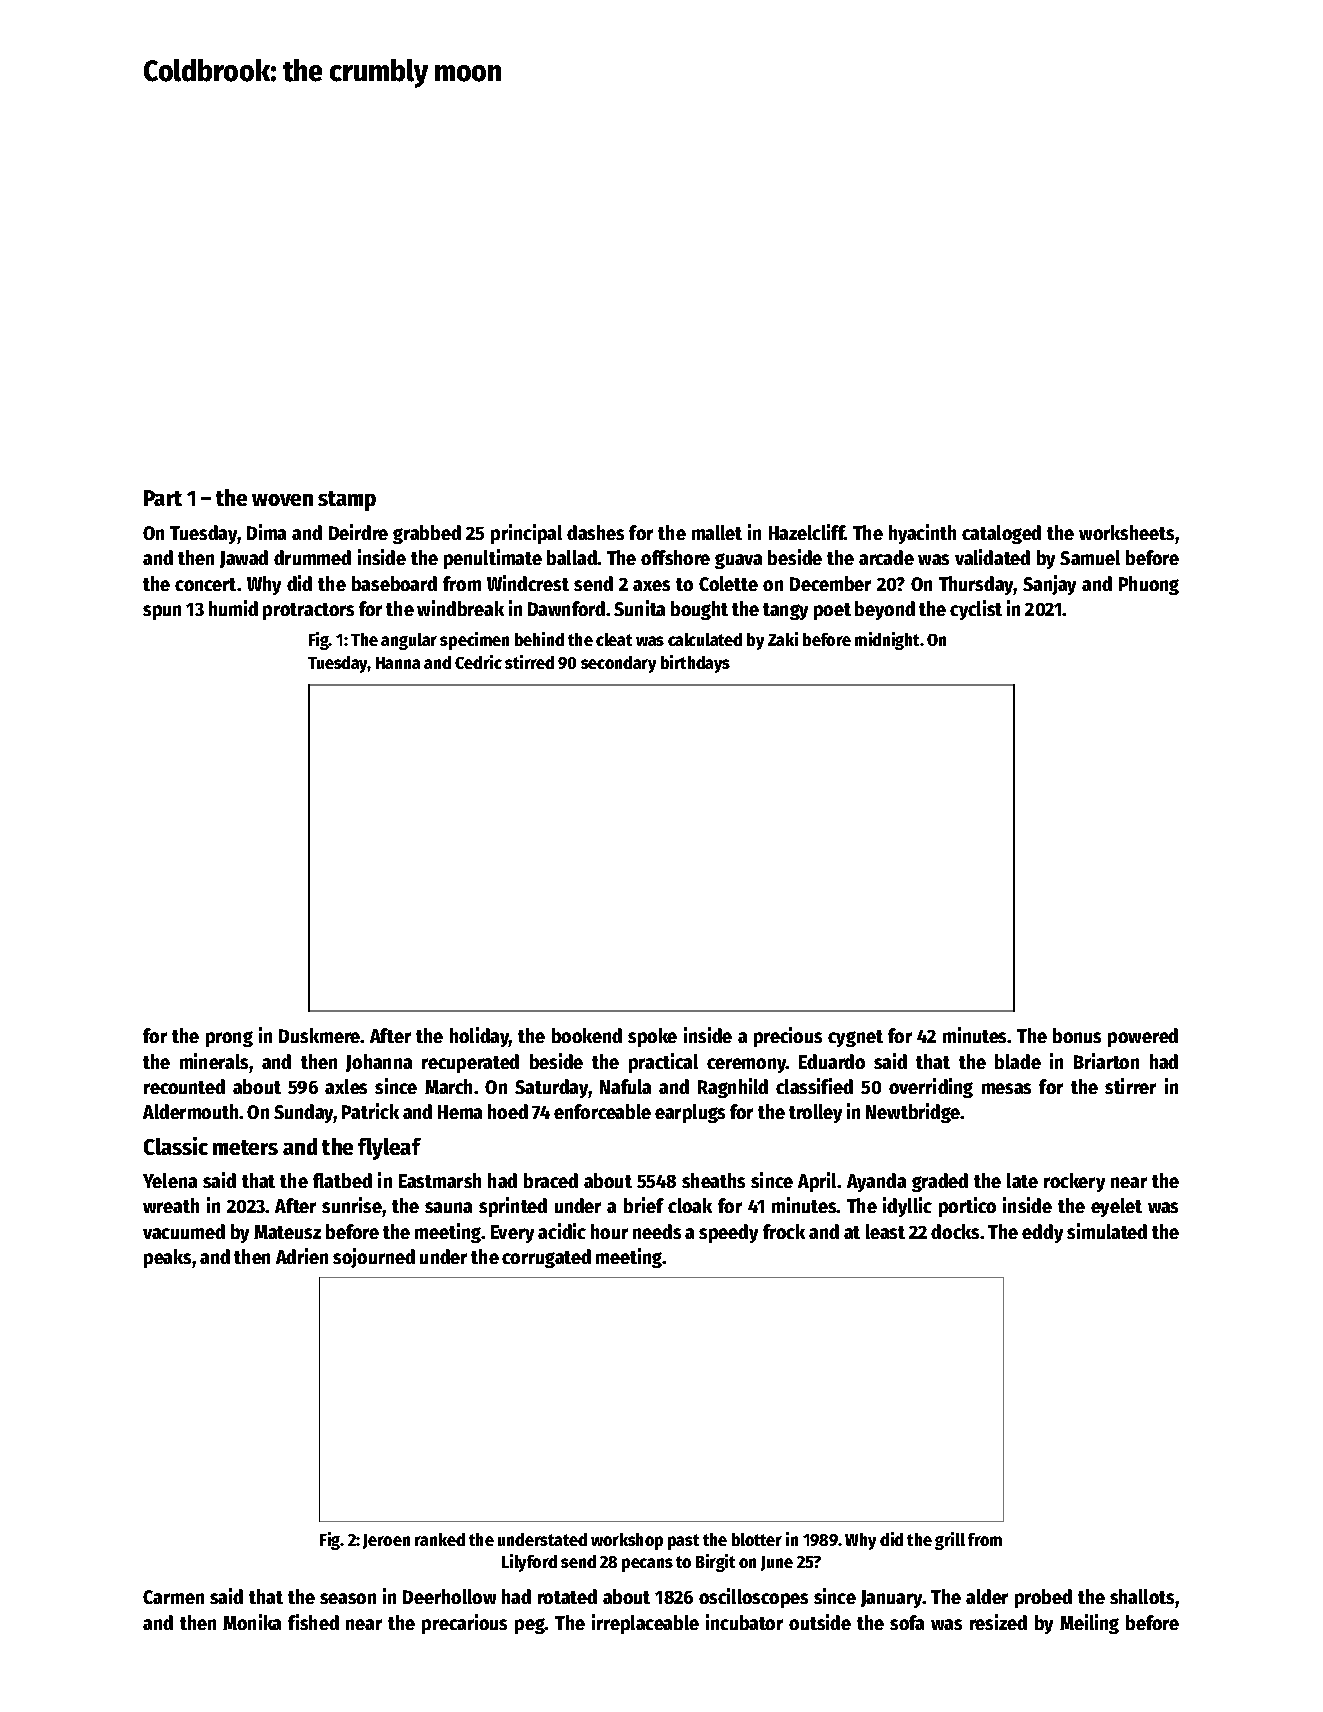 The image size is (1323, 1712). I want to click on baseboard, so click(394, 583).
